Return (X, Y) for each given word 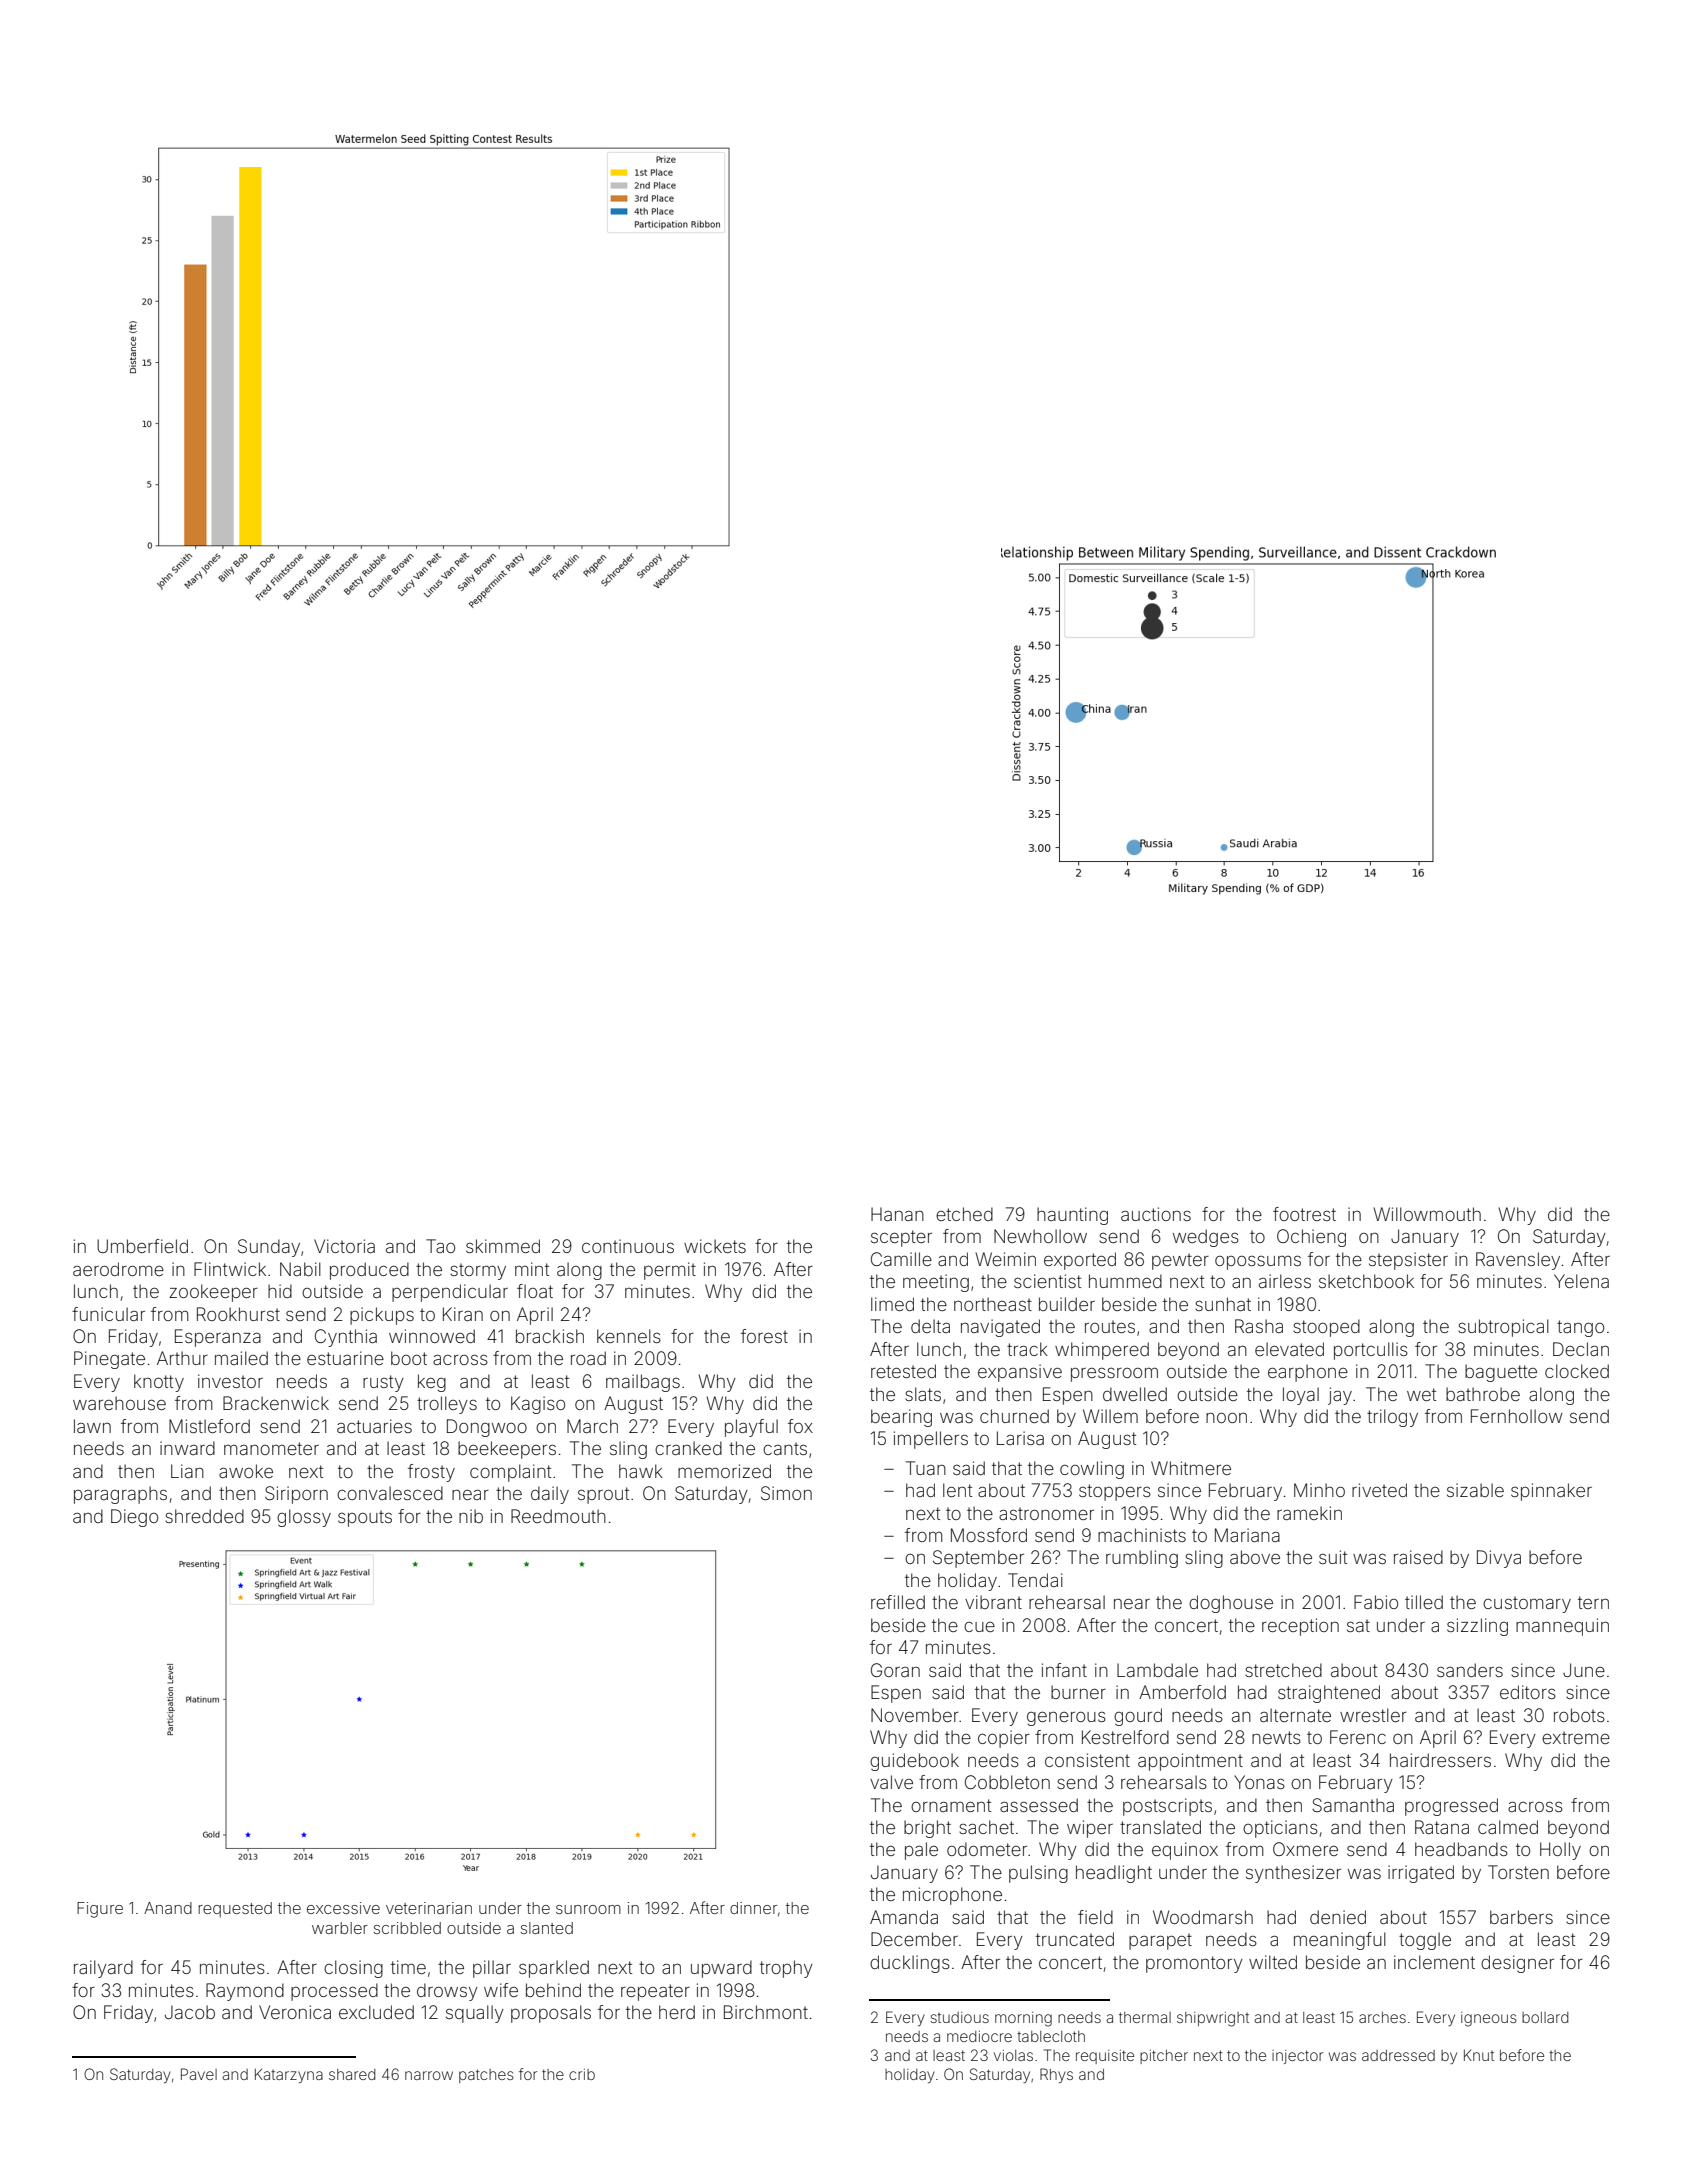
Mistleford (209, 1426)
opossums (1258, 1262)
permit (670, 1271)
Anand (168, 1908)
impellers (931, 1440)
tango (1580, 1328)
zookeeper (213, 1293)
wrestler (1373, 1715)
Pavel (199, 2074)
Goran (895, 1670)
